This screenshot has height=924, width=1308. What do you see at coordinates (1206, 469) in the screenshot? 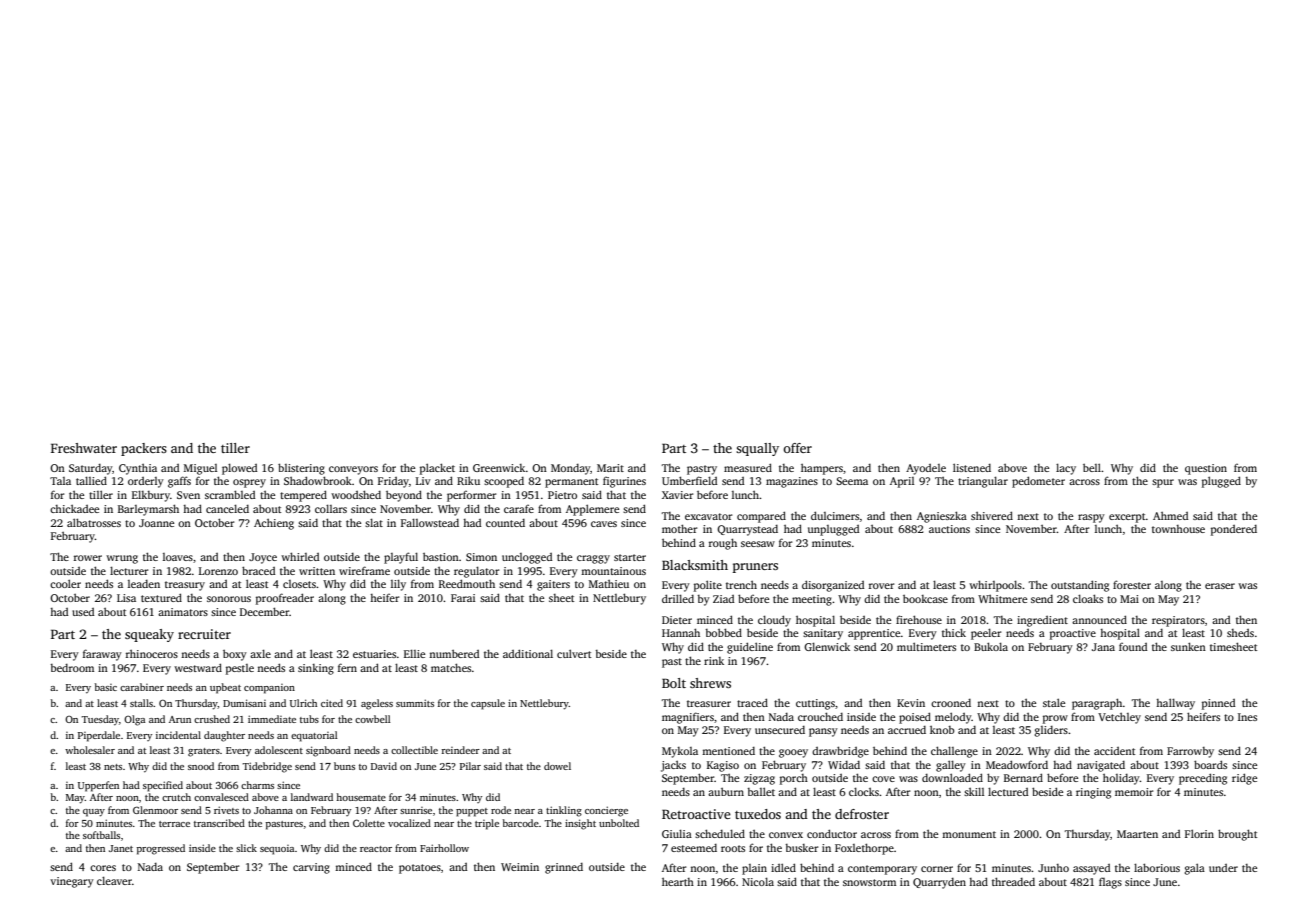
I see `question` at bounding box center [1206, 469].
